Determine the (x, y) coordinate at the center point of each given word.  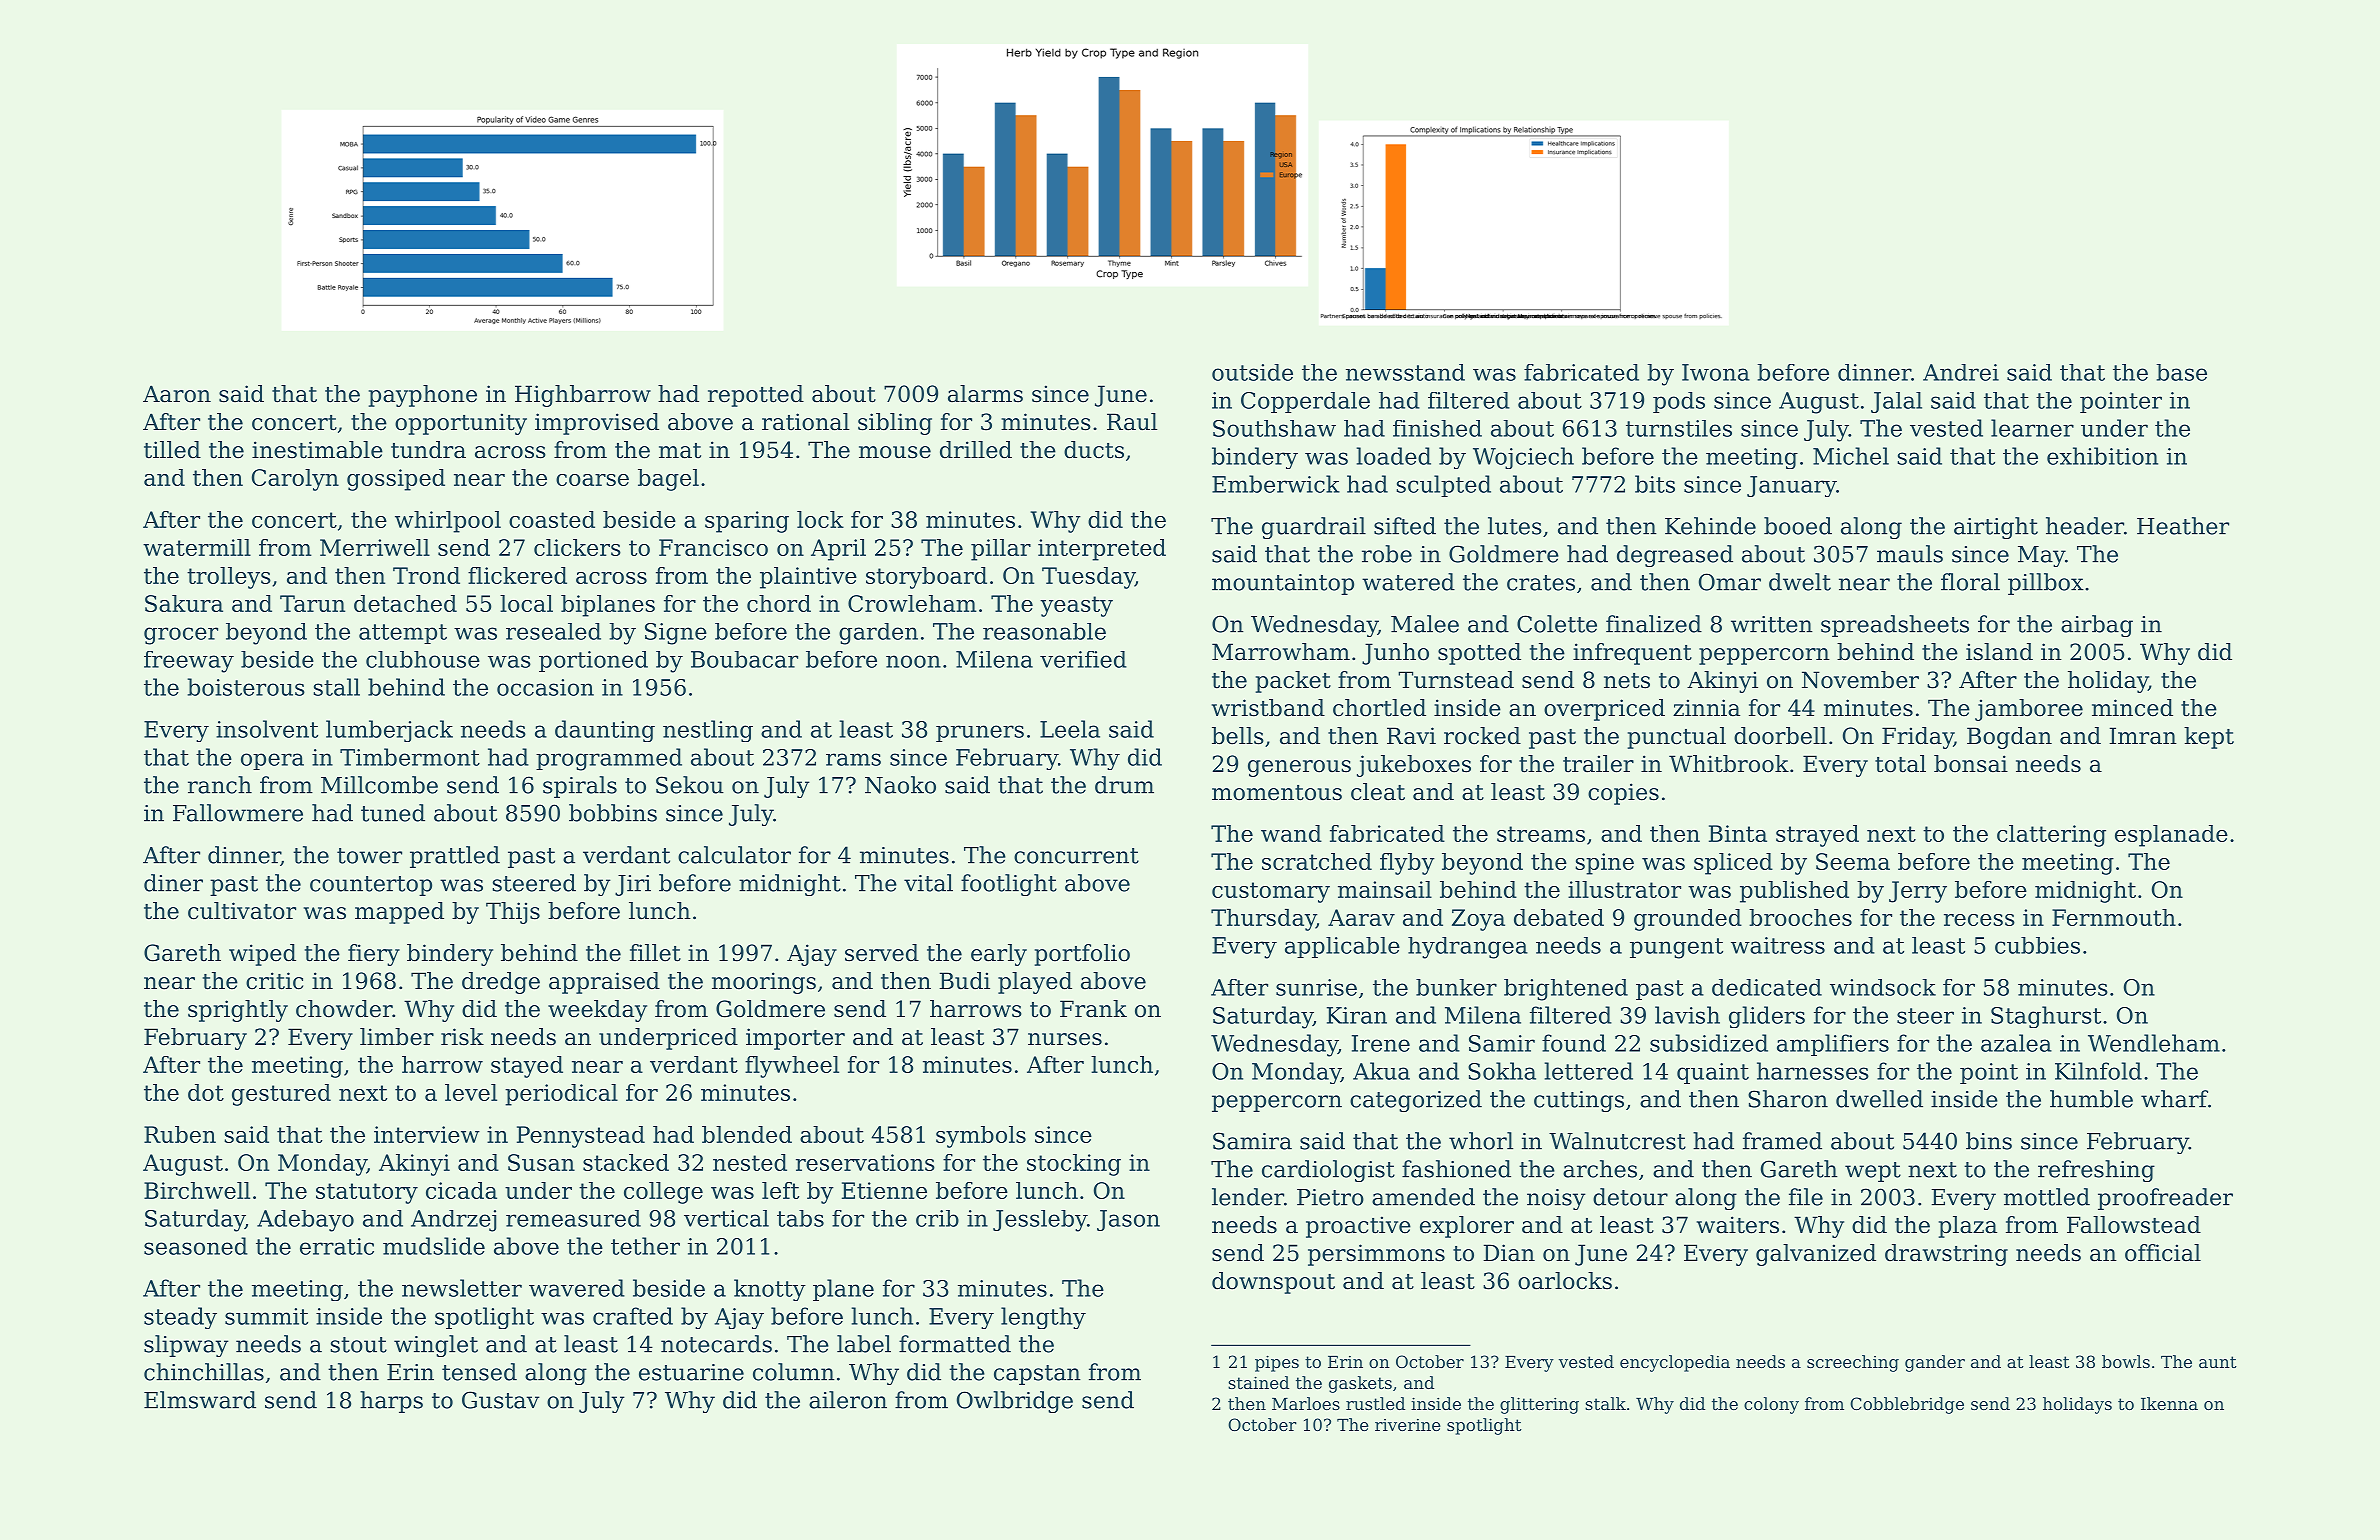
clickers (577, 547)
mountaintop (1283, 584)
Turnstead (1456, 680)
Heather (2183, 526)
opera (272, 761)
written (1772, 624)
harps (391, 1402)
